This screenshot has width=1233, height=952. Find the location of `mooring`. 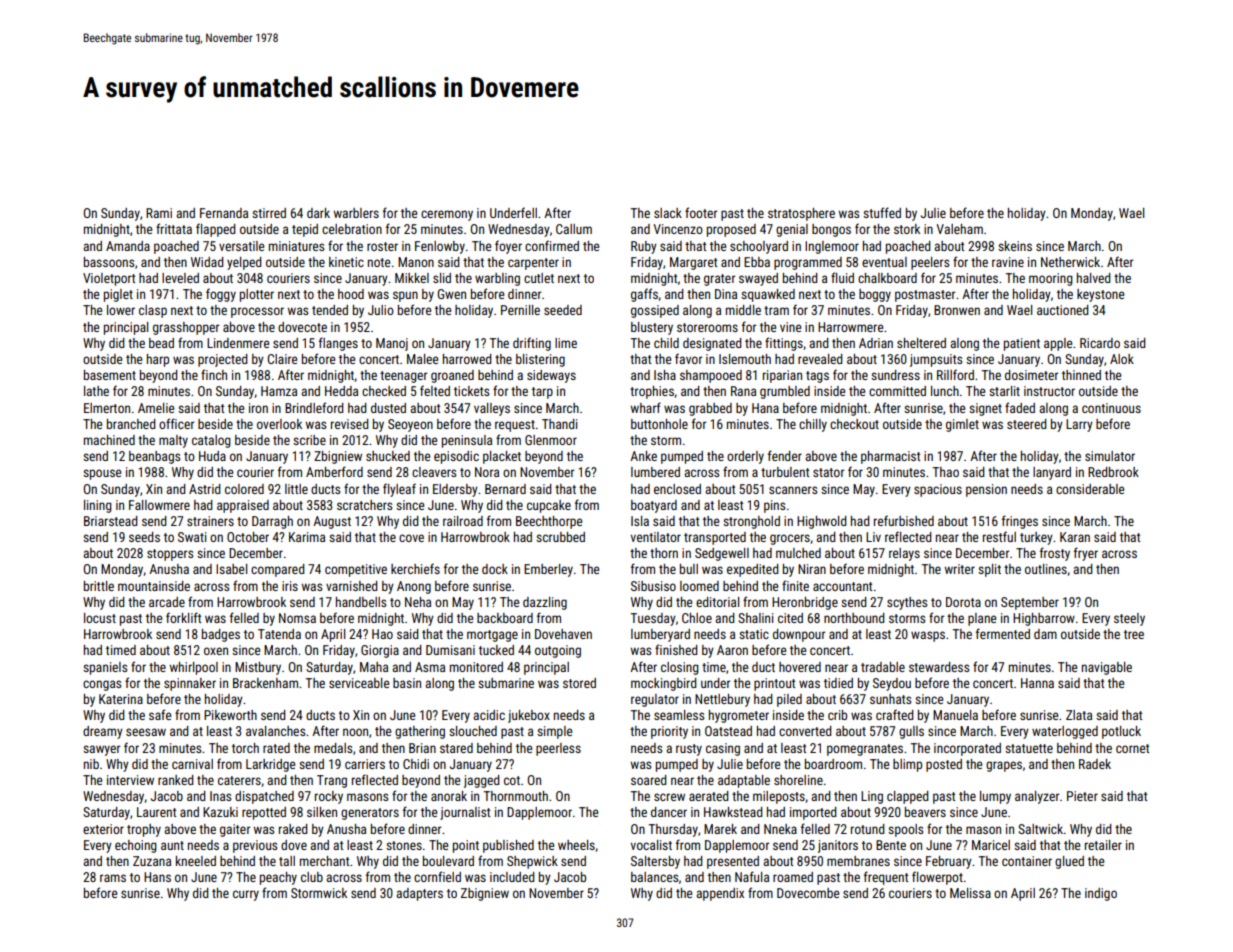

mooring is located at coordinates (1051, 279).
